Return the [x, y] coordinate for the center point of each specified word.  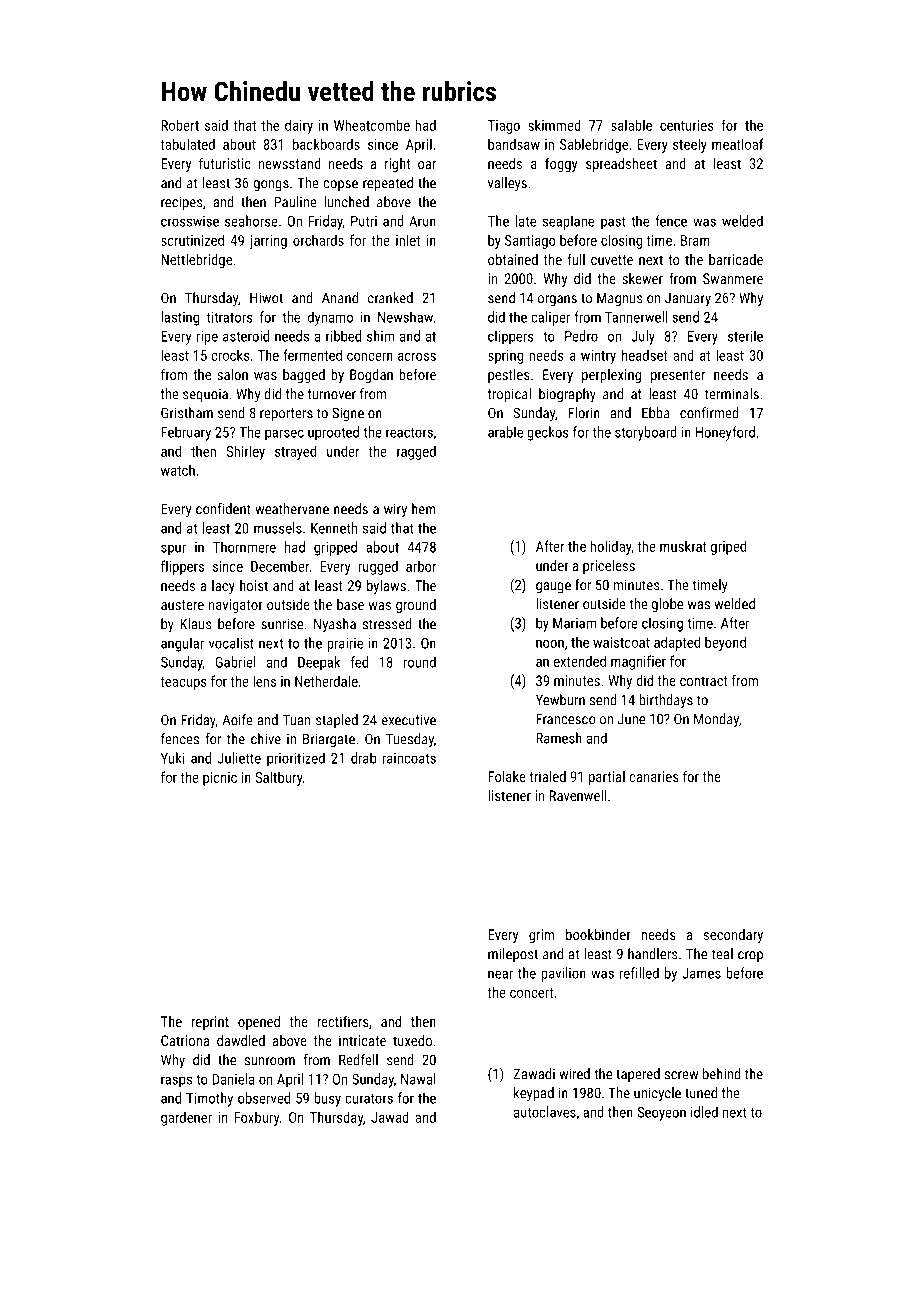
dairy [299, 126]
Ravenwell [577, 795]
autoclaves [545, 1112]
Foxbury [256, 1118]
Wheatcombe [372, 125]
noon [550, 644]
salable [631, 125]
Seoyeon [662, 1114]
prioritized [296, 759]
